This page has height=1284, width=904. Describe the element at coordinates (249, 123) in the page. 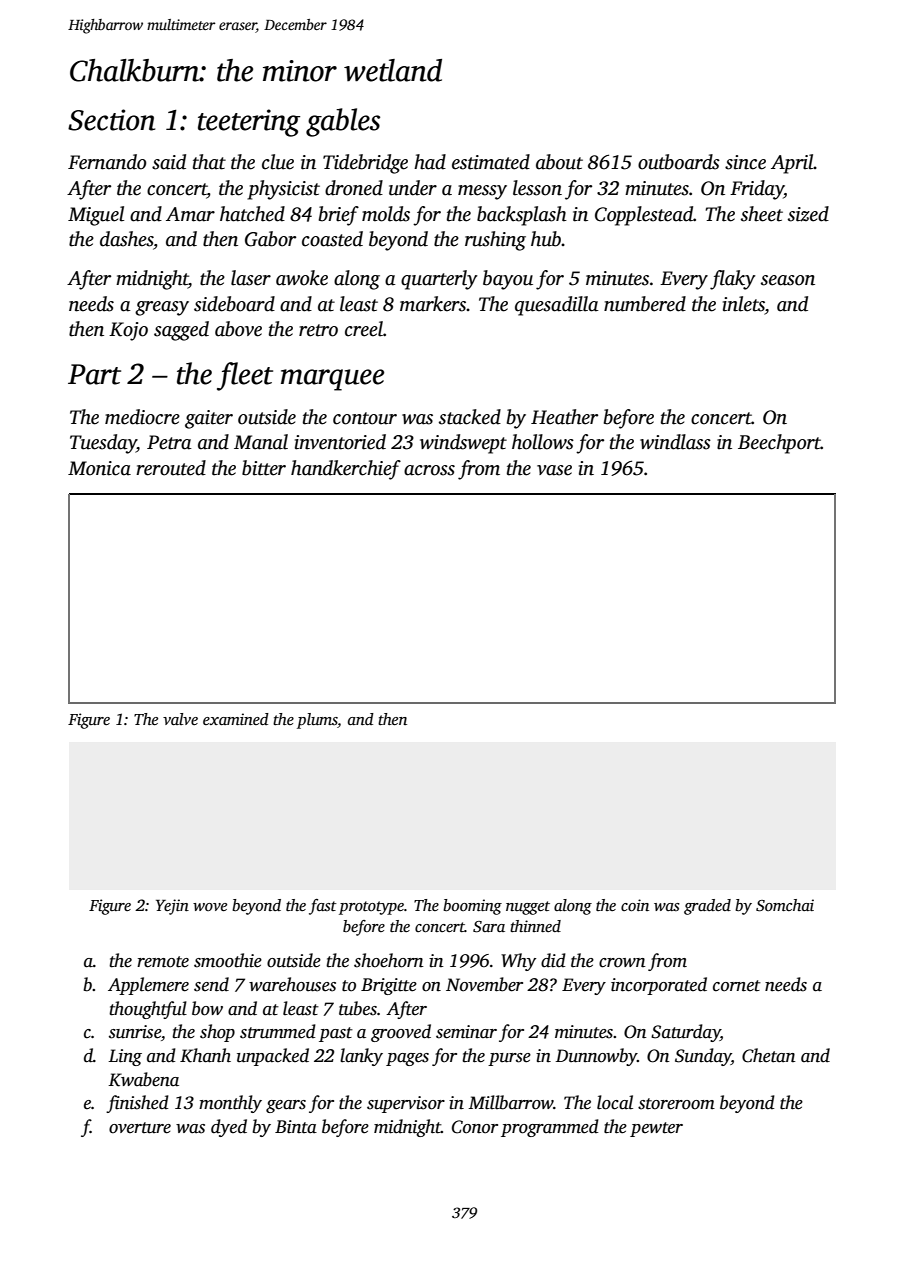

I see `teetering` at that location.
